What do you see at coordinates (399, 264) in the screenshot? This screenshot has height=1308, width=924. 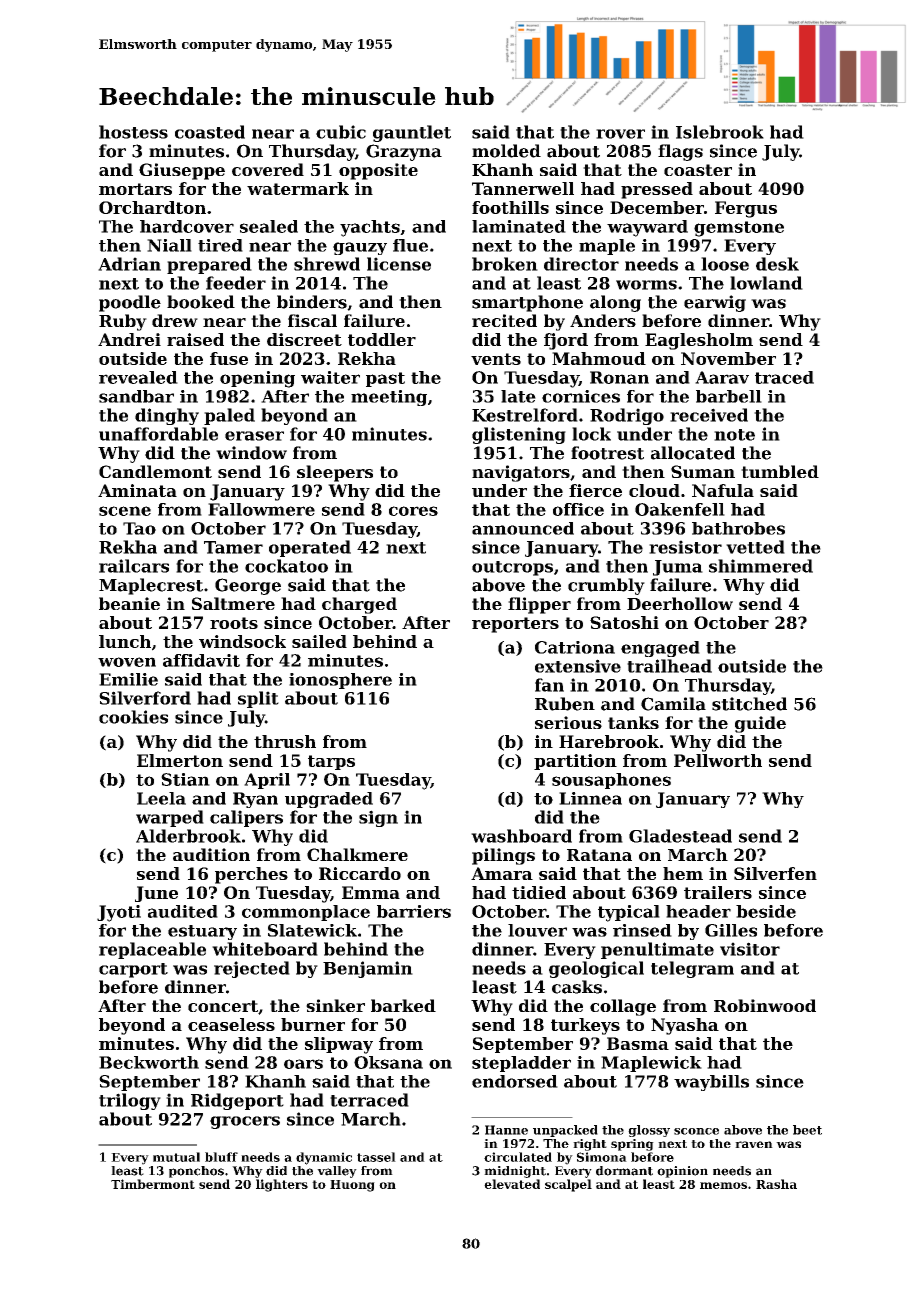 I see `license` at bounding box center [399, 264].
